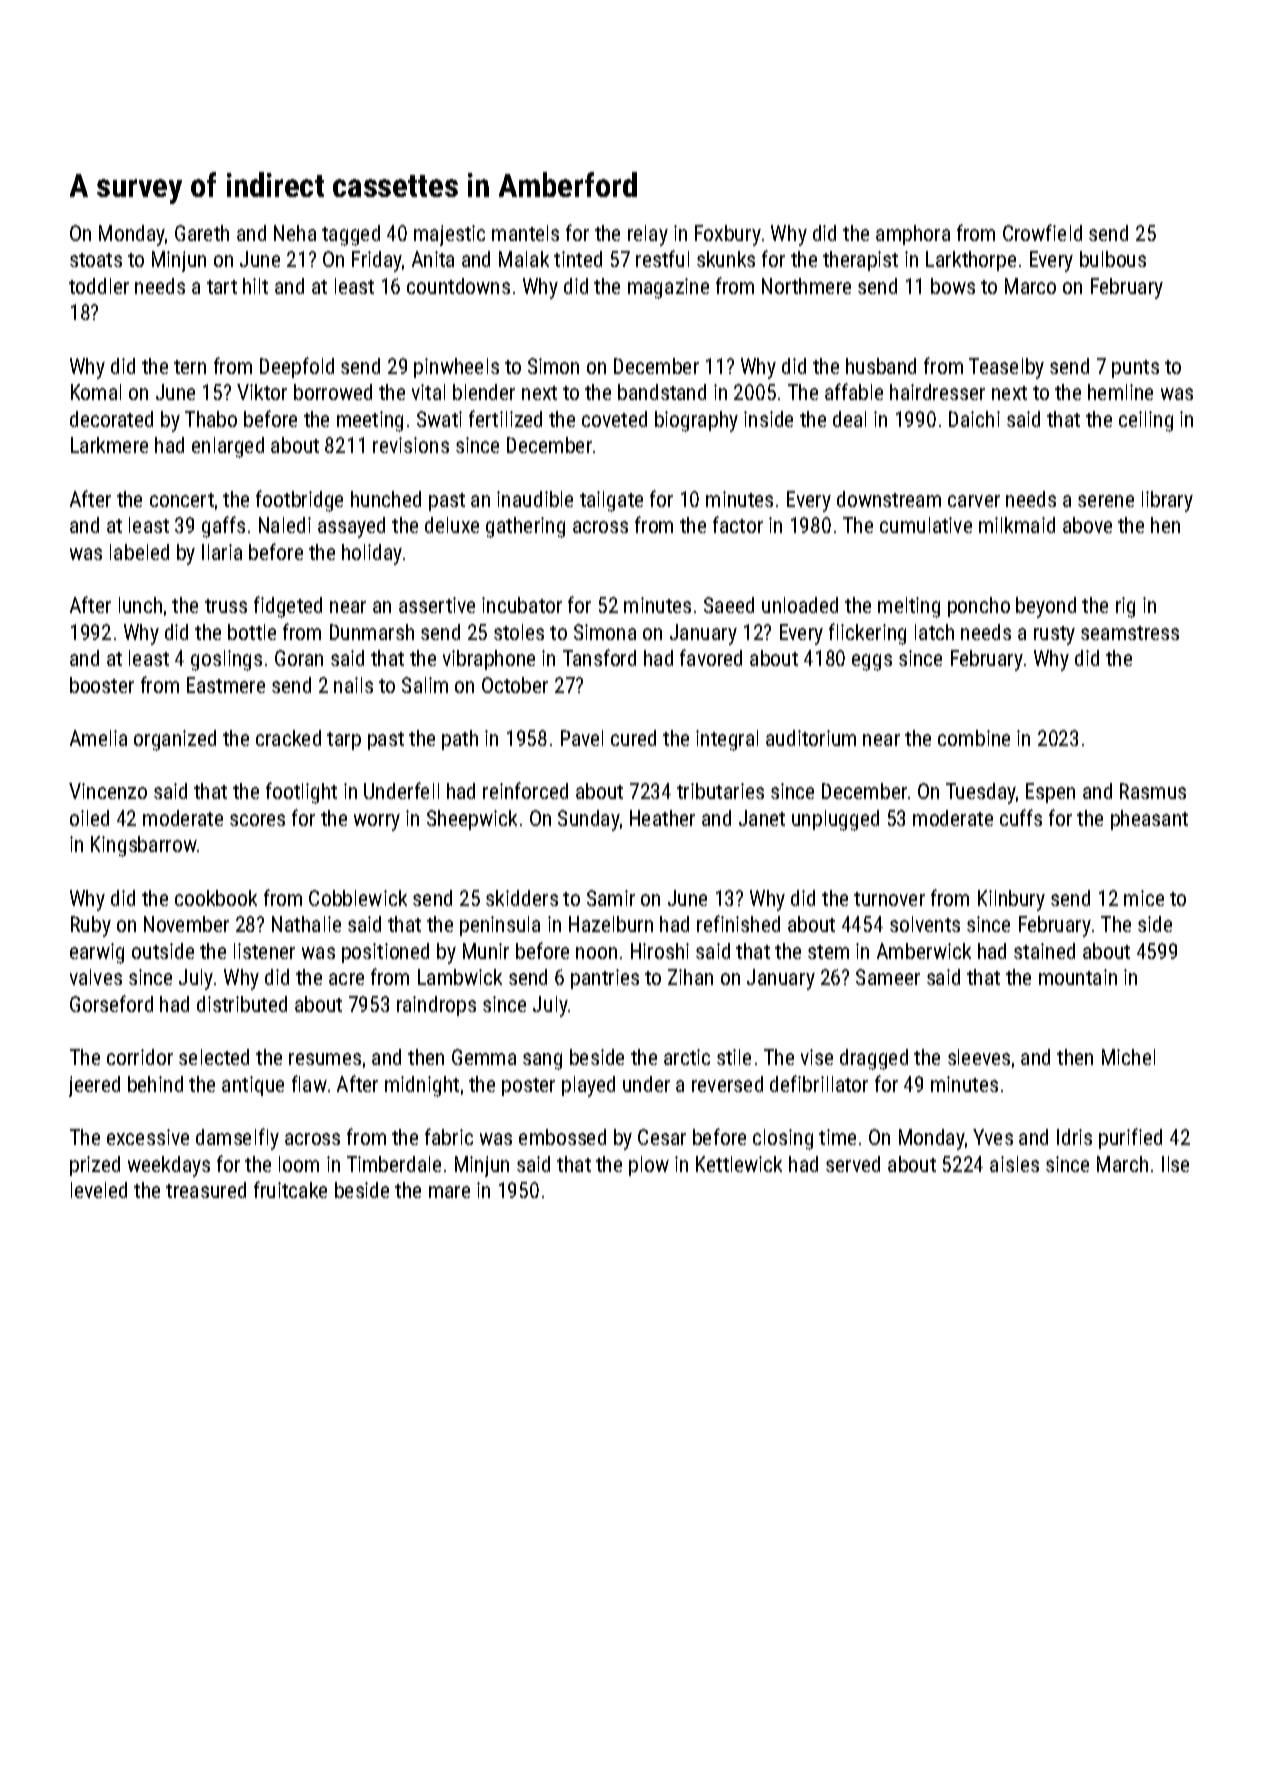 This screenshot has height=1791, width=1266. What do you see at coordinates (206, 1190) in the screenshot?
I see `treasured` at bounding box center [206, 1190].
